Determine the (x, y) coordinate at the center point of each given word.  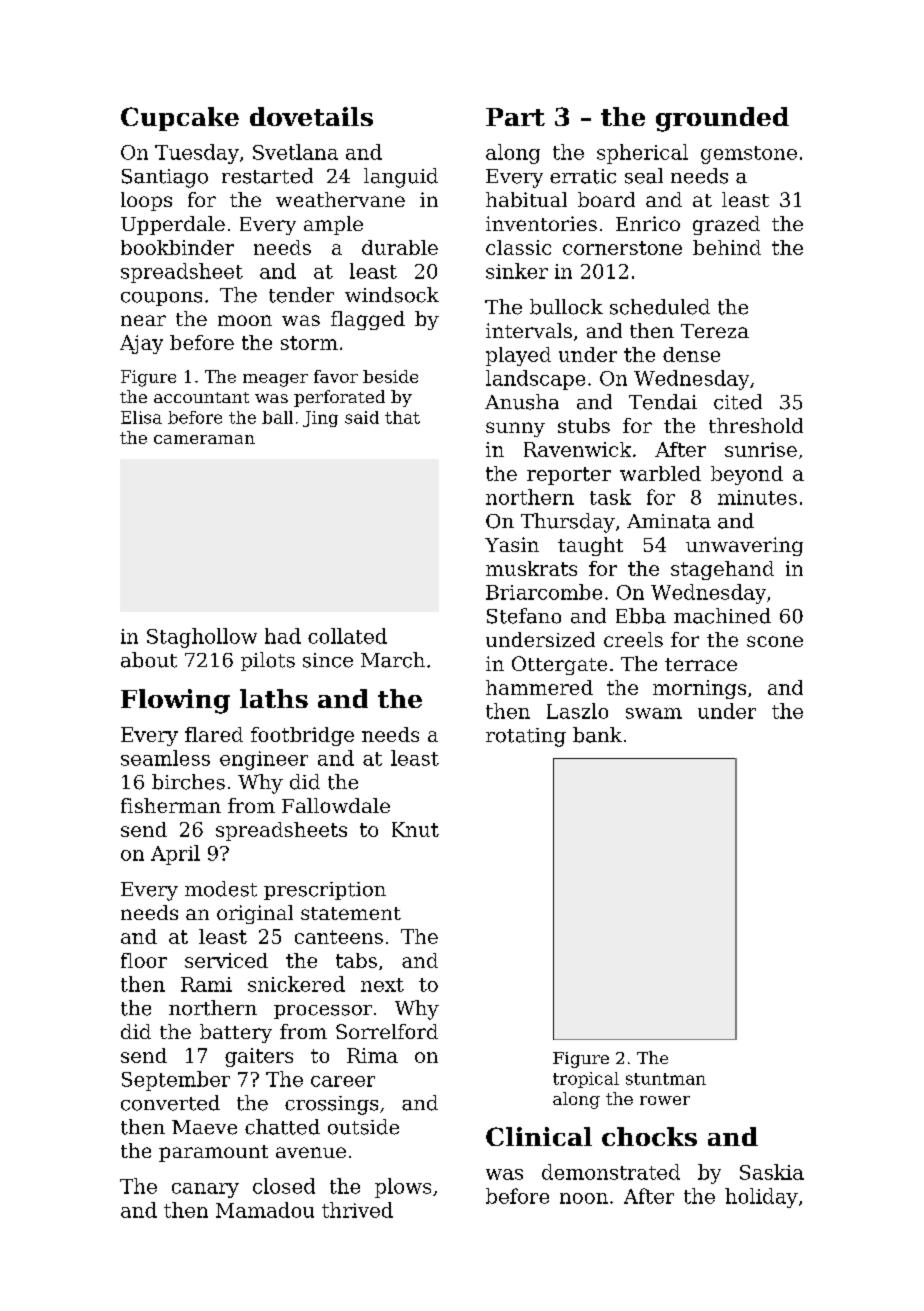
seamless (165, 758)
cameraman (204, 439)
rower (665, 1100)
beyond (747, 475)
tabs (356, 960)
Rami (206, 984)
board (606, 199)
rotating (526, 737)
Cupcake (180, 119)
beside (390, 376)
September (176, 1081)
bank (597, 735)
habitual (526, 199)
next (382, 985)
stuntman (666, 1079)
